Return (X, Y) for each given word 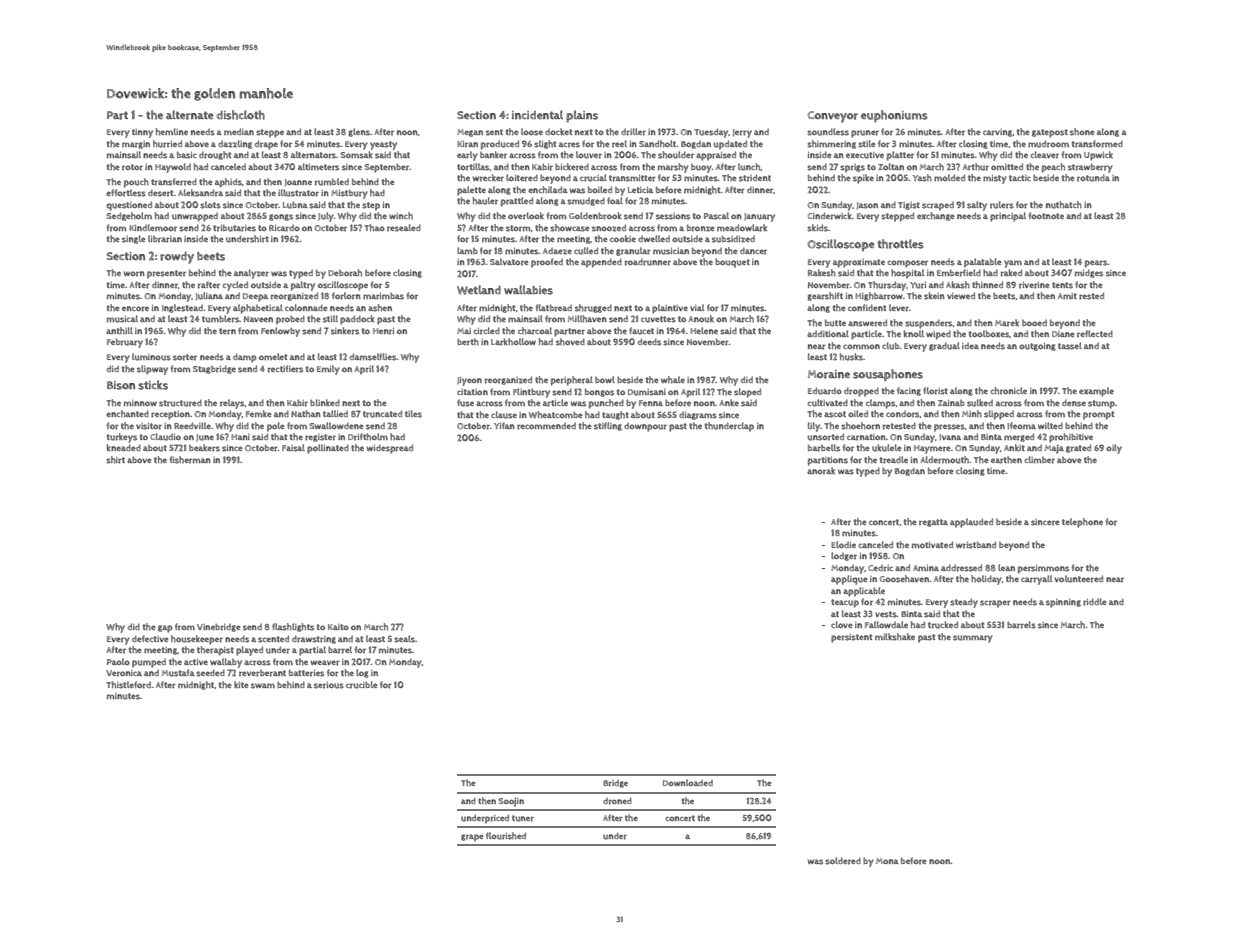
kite (241, 684)
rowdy (177, 257)
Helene (704, 330)
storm (518, 228)
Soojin (511, 802)
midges (1089, 273)
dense (1074, 403)
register (320, 438)
